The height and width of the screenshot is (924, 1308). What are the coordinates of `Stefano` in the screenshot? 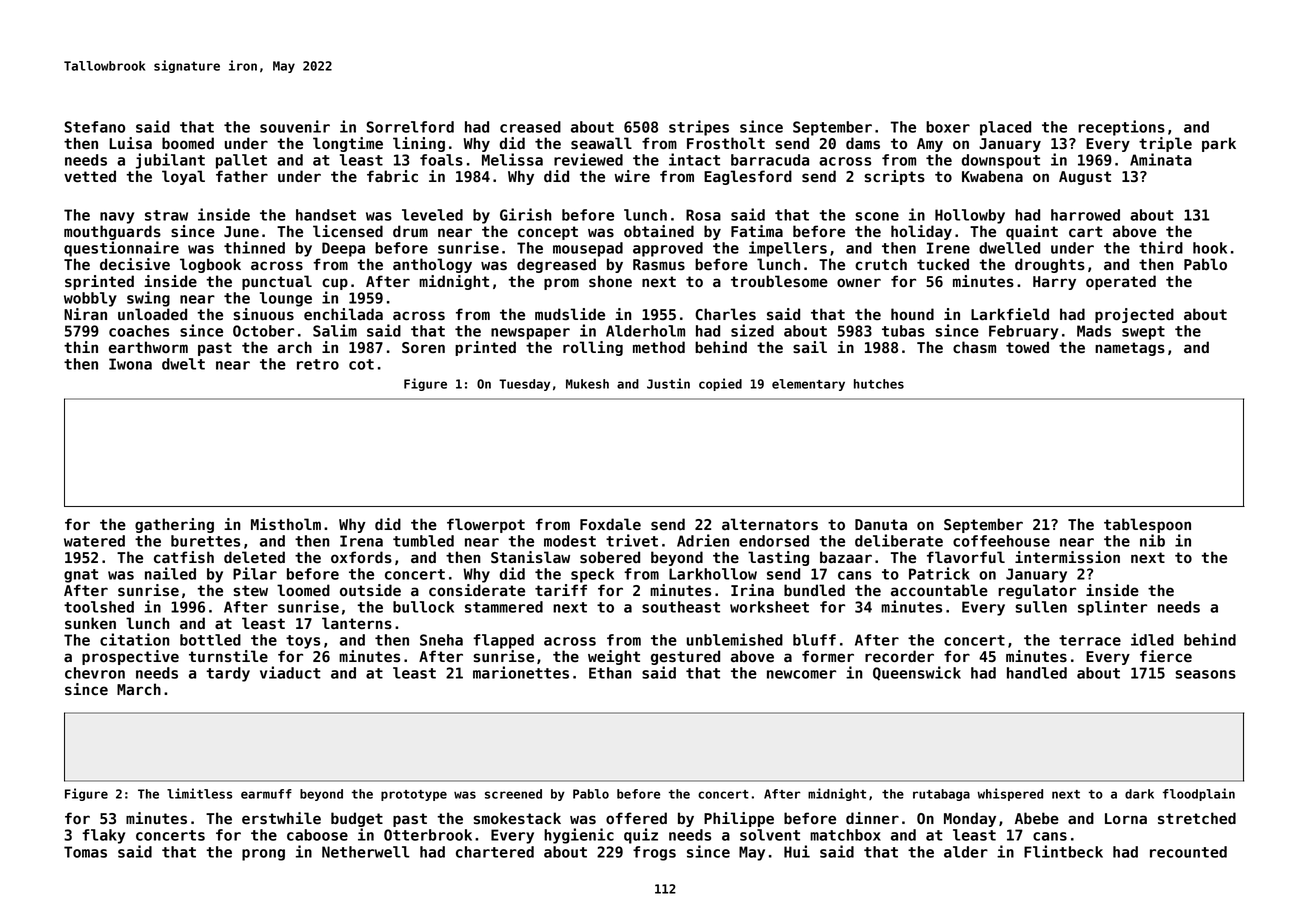 It's located at (94, 127).
